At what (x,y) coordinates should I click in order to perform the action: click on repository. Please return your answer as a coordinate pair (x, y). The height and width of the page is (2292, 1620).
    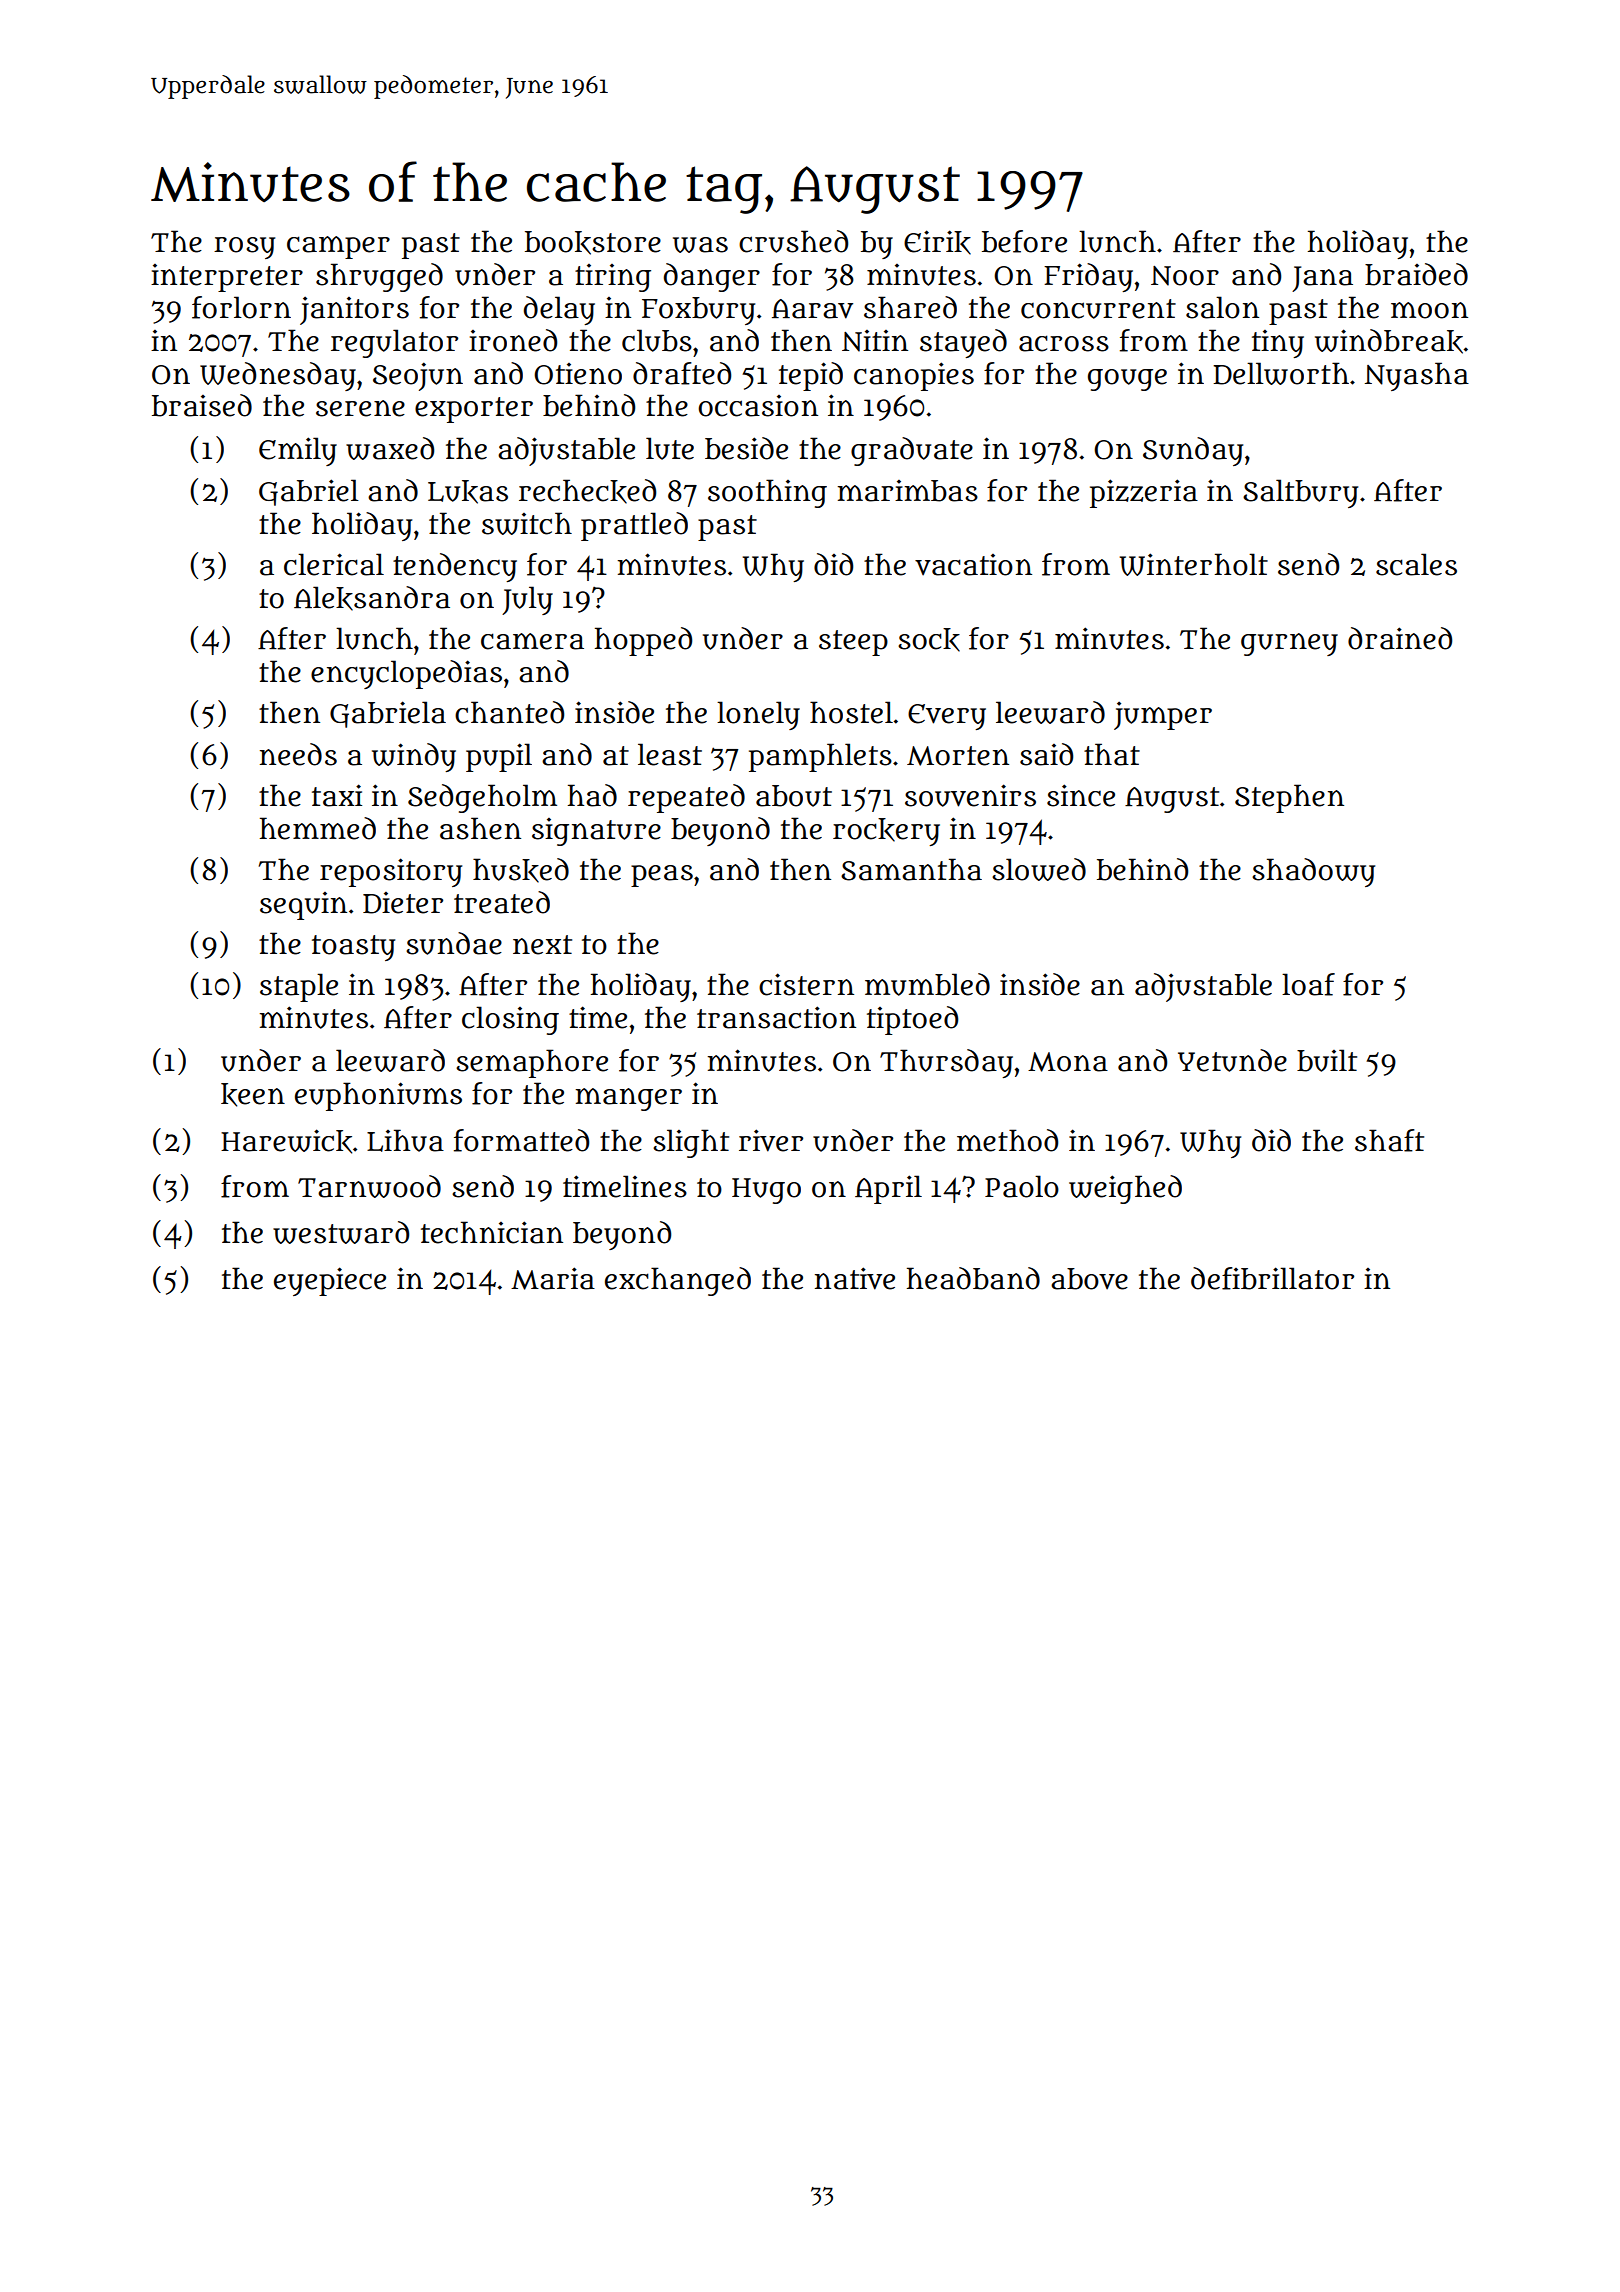
    Looking at the image, I should click on (391, 872).
